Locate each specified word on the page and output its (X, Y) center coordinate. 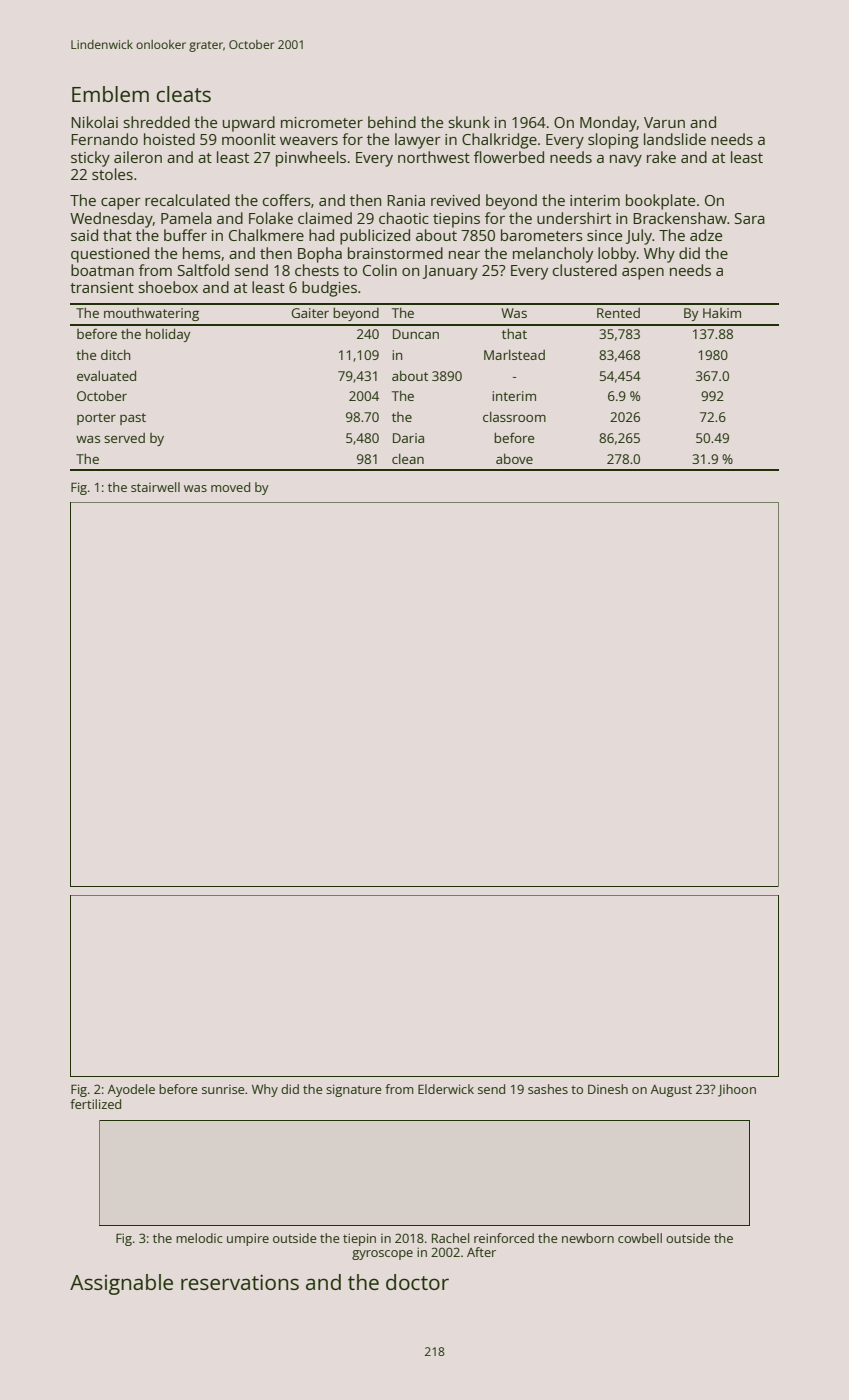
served (124, 438)
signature (353, 1090)
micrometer (322, 122)
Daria (408, 438)
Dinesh (608, 1089)
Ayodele (131, 1090)
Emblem (110, 94)
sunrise (223, 1089)
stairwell (155, 487)
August (671, 1091)
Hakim (722, 313)
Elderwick (446, 1089)
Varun (664, 122)
